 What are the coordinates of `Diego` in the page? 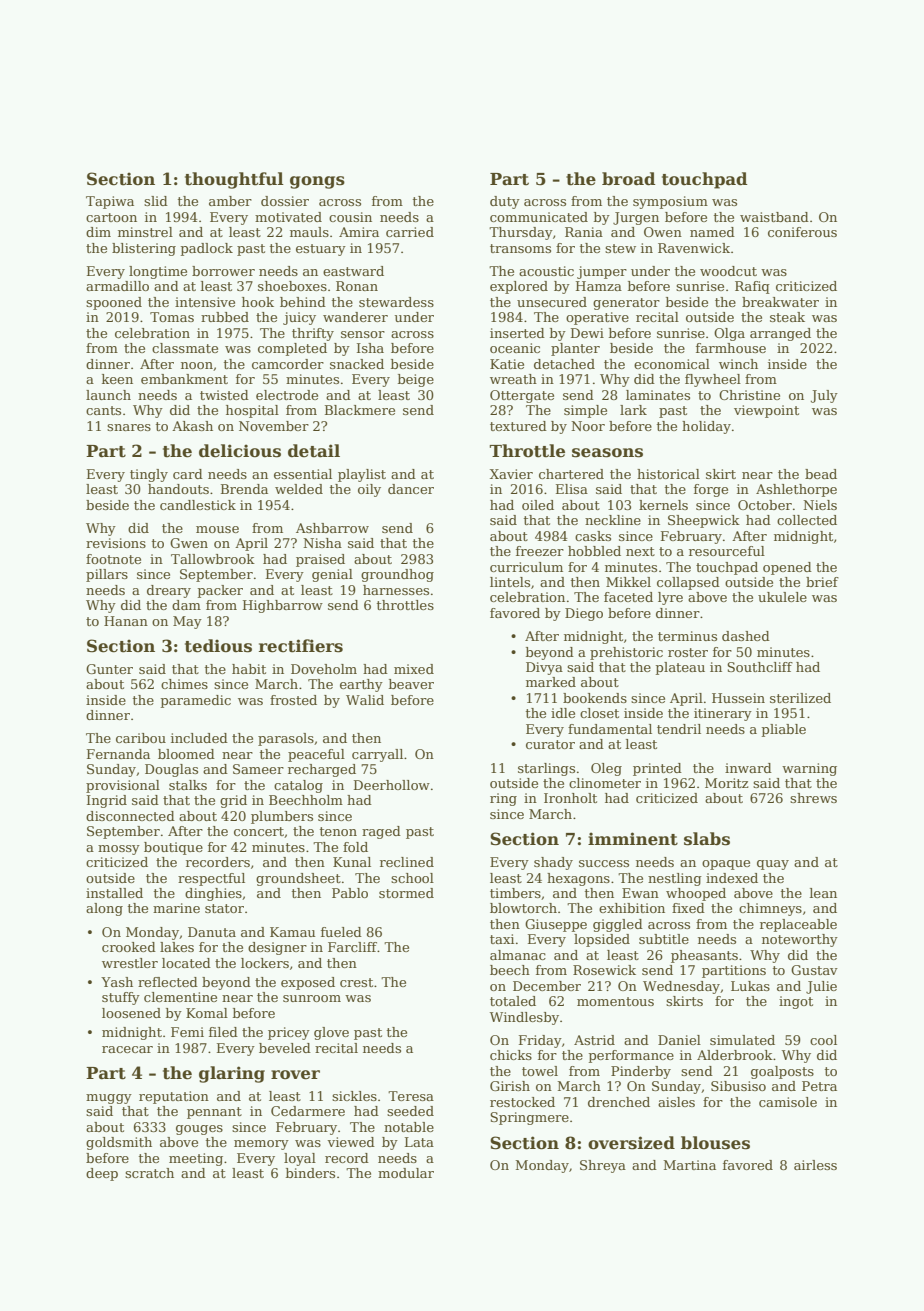 It's located at (584, 614).
